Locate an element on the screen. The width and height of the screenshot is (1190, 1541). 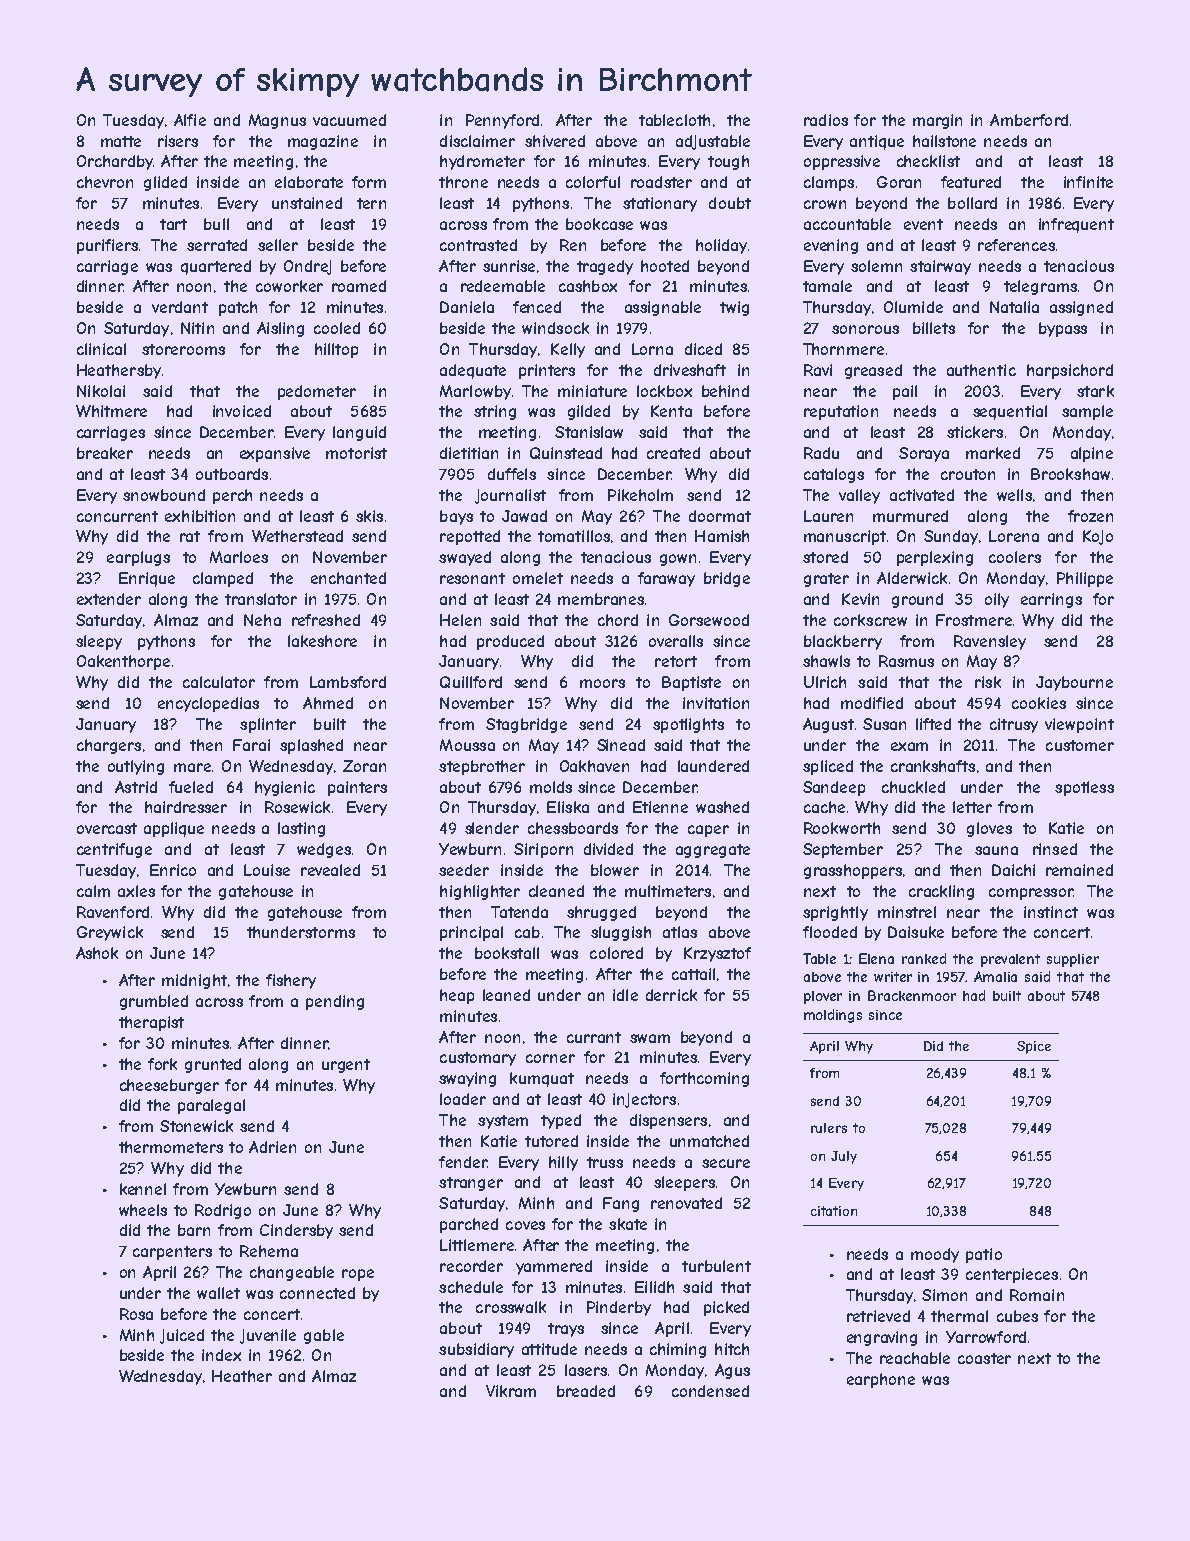
hilly is located at coordinates (563, 1163).
